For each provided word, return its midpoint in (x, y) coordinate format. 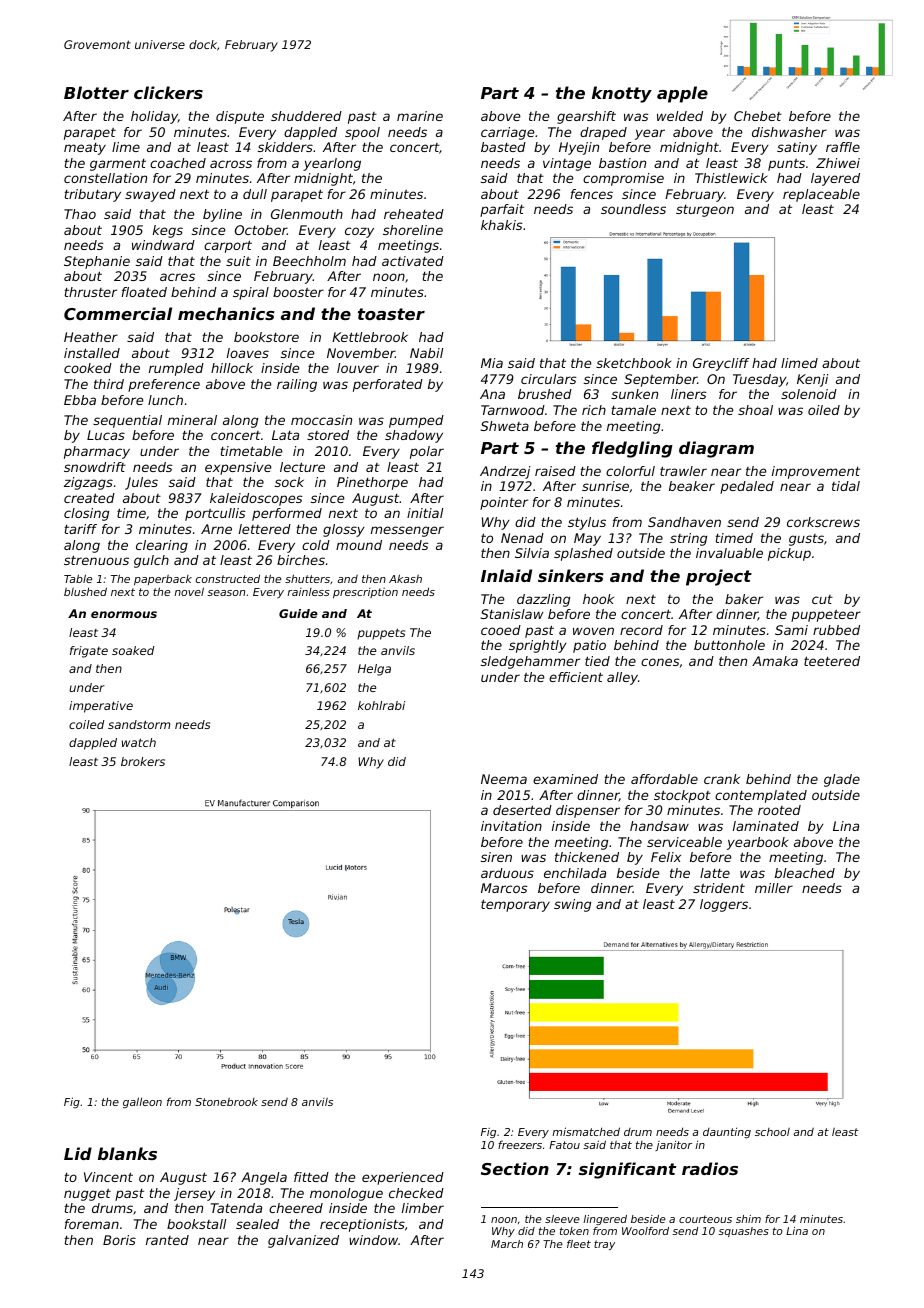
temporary (515, 905)
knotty (622, 94)
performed (287, 514)
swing (572, 905)
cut (822, 599)
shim (748, 1219)
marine (420, 116)
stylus (587, 523)
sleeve (562, 1219)
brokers (143, 761)
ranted (167, 1240)
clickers (168, 92)
